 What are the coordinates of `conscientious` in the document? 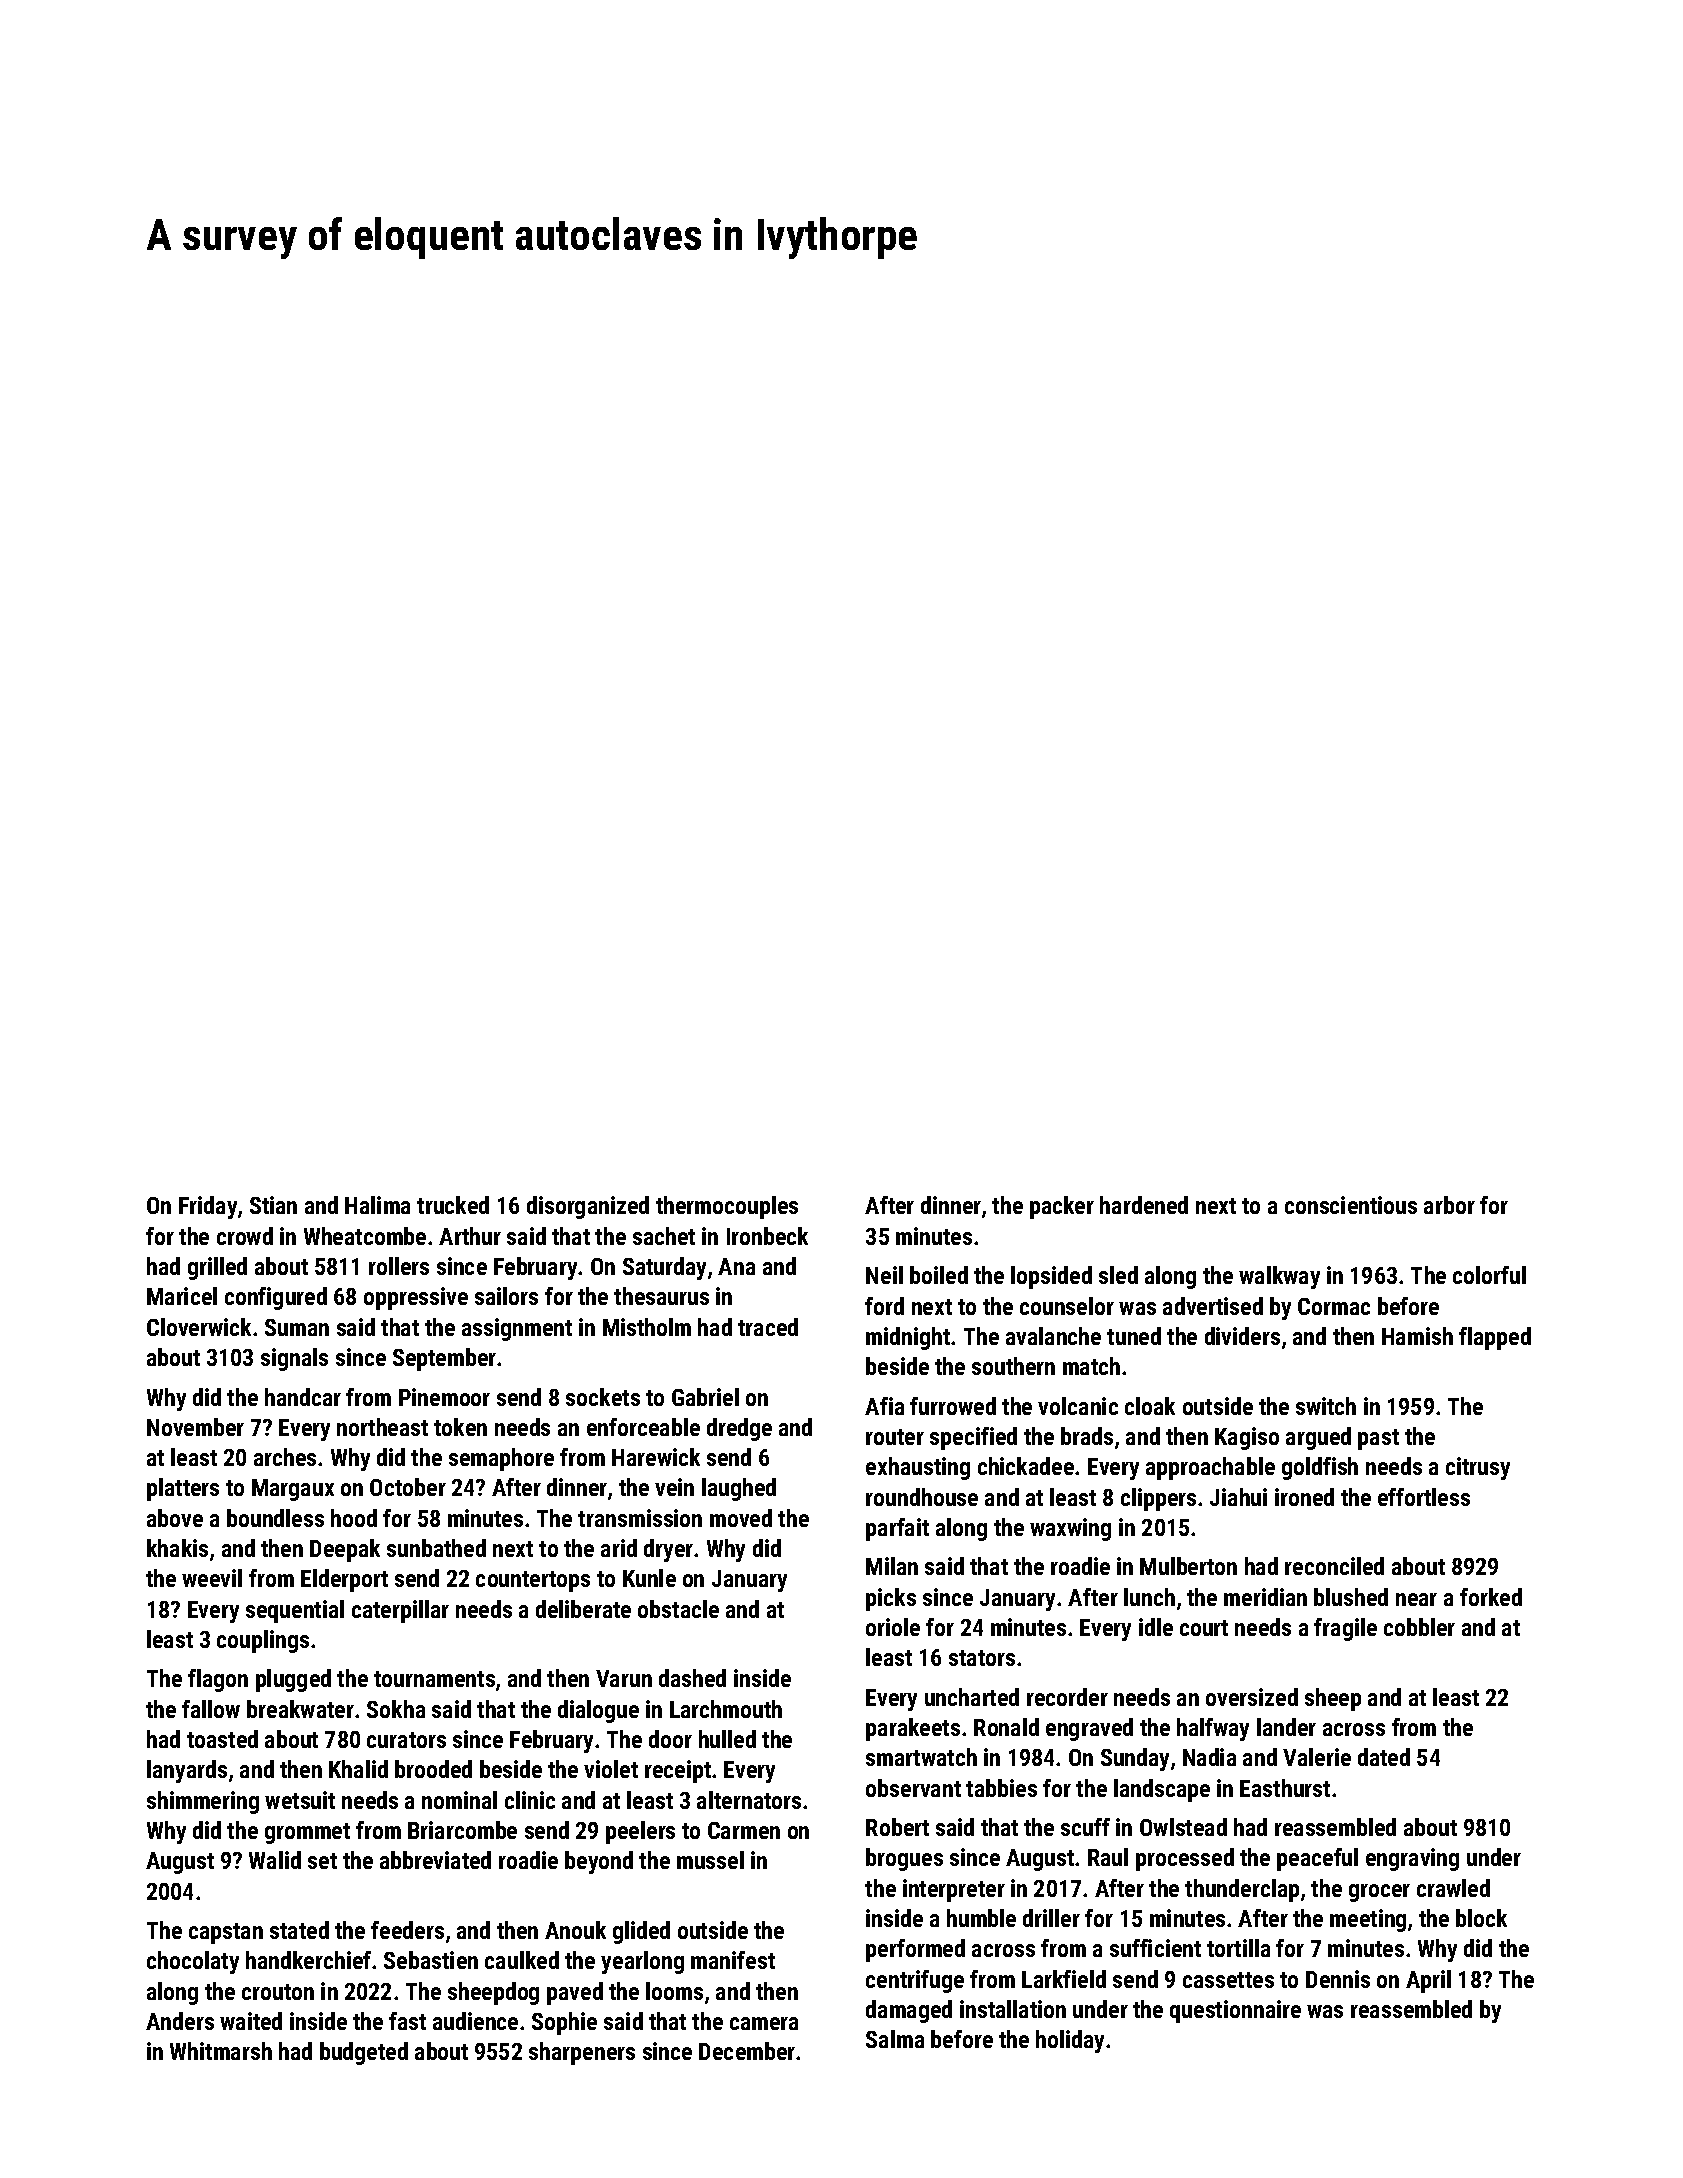 It's located at (1351, 1205).
